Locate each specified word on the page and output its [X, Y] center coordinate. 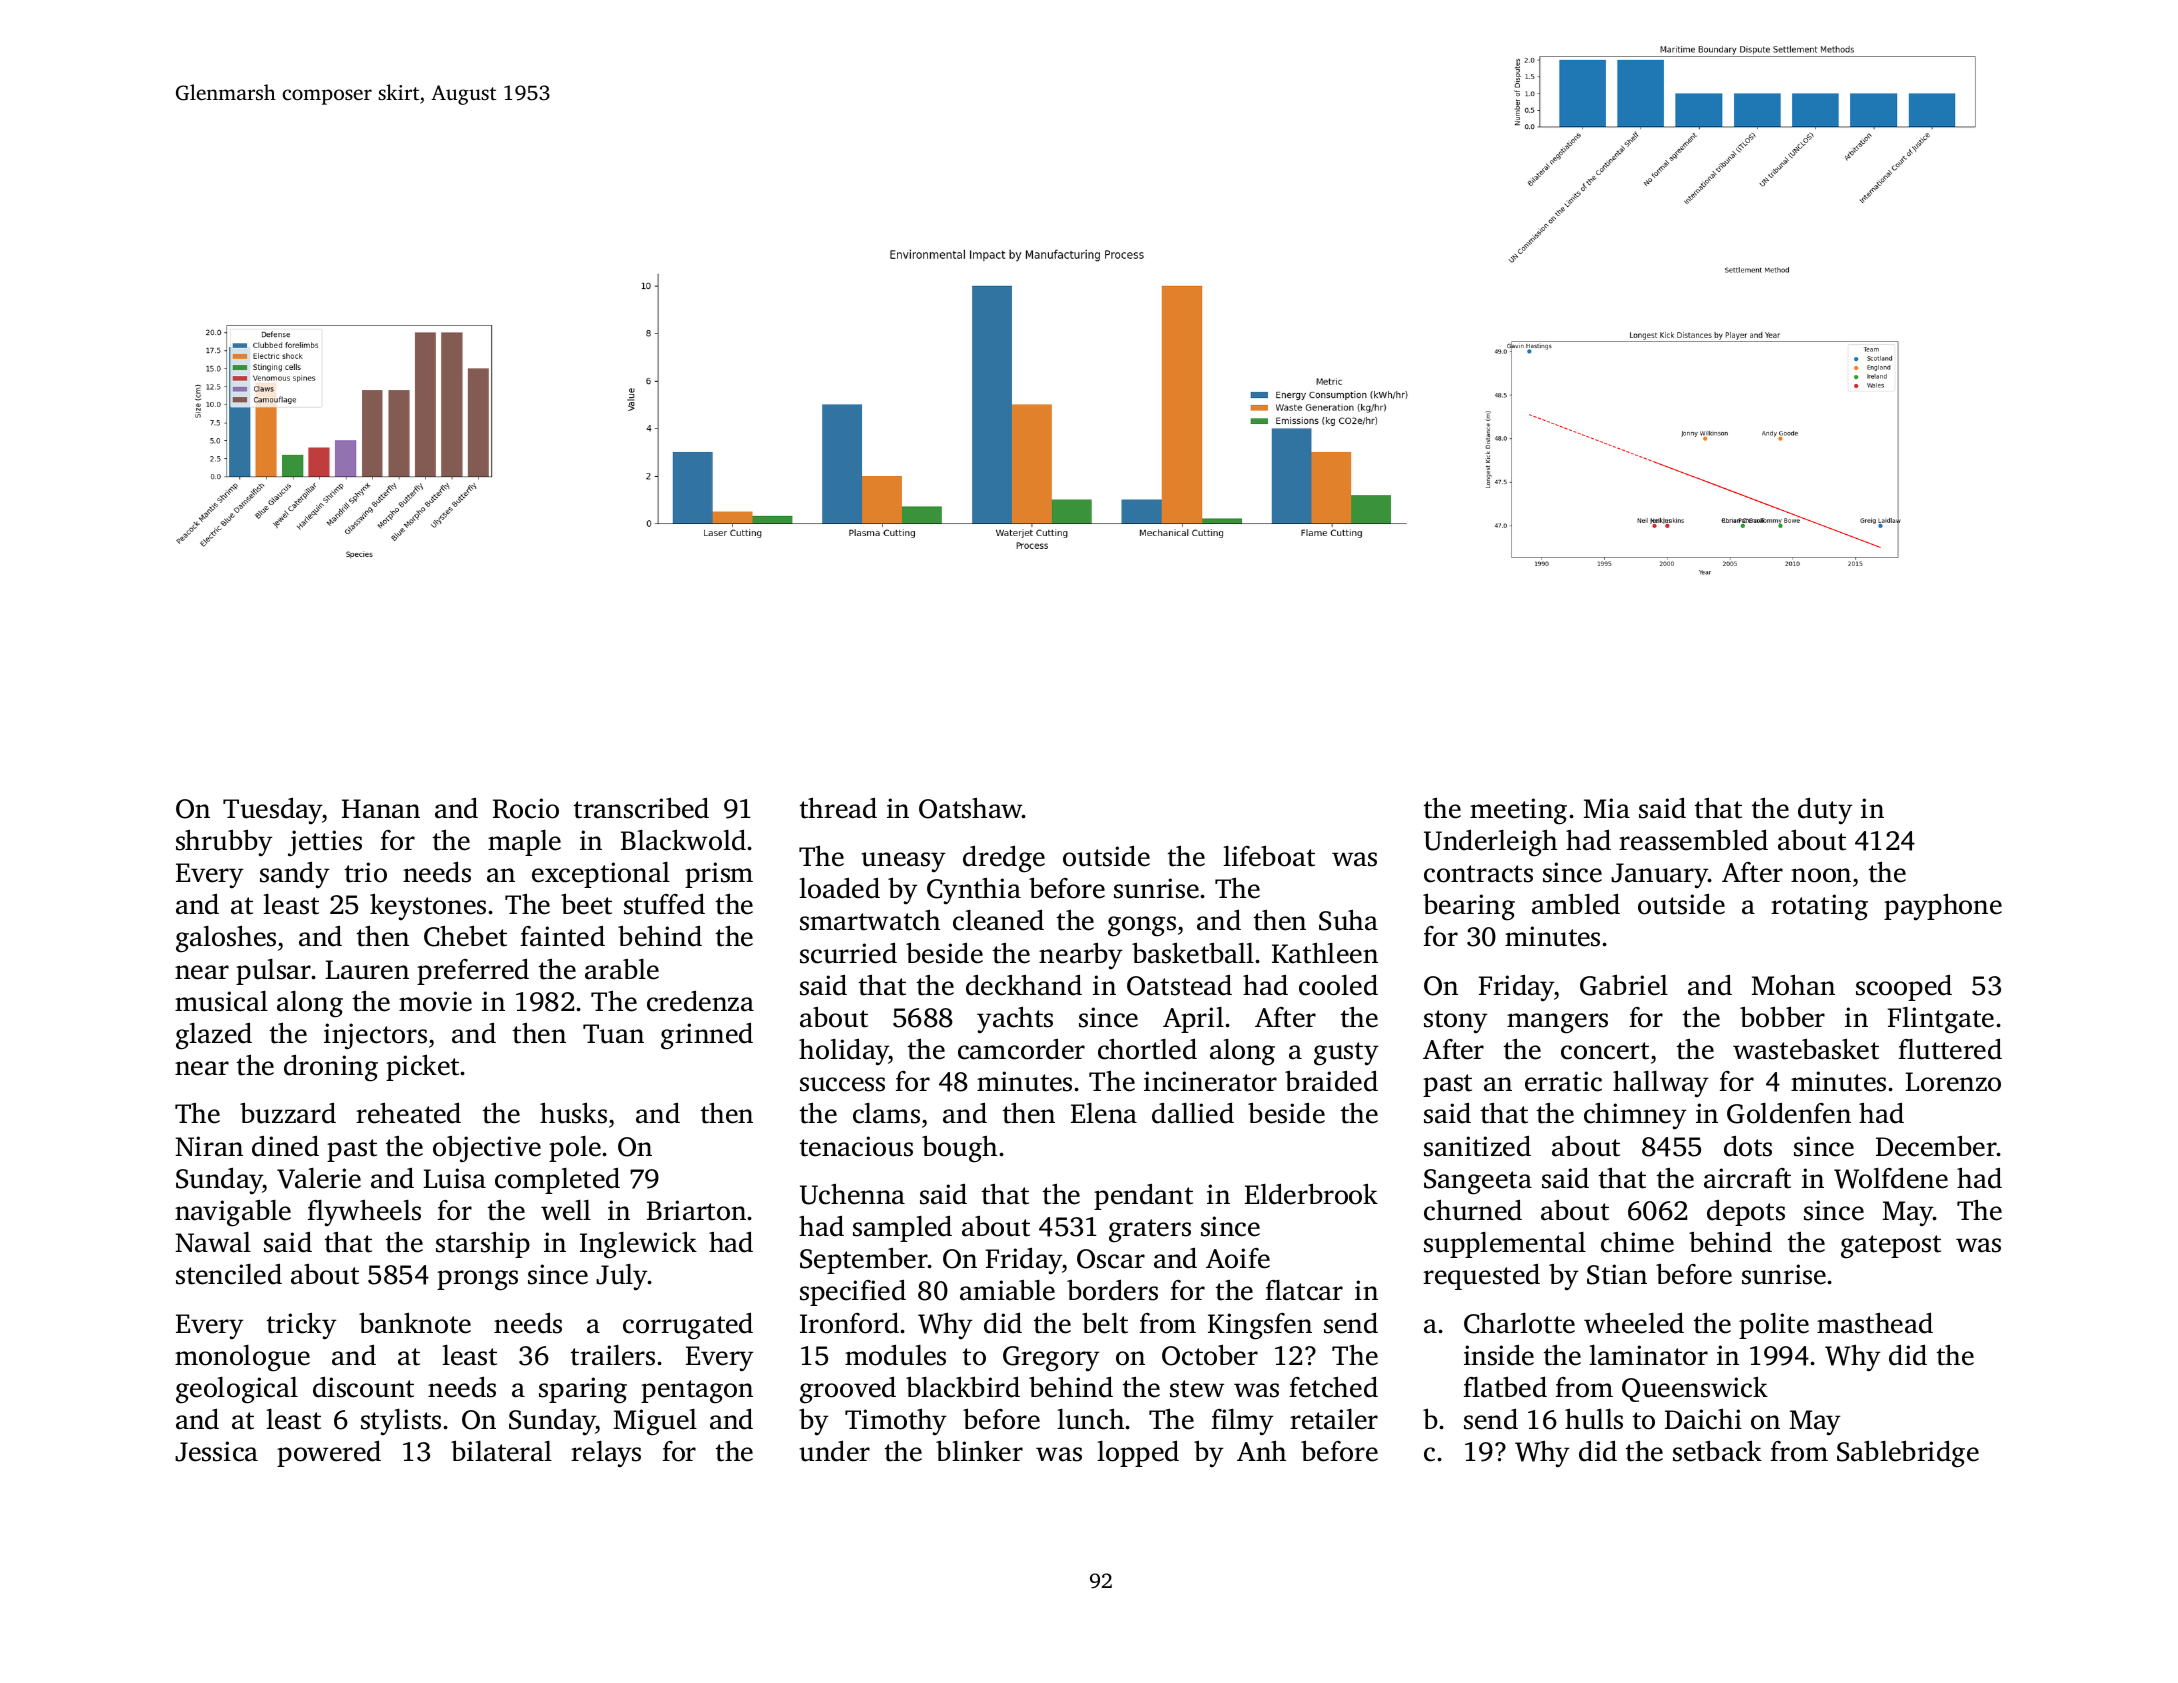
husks [573, 1113]
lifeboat [1269, 856]
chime [1637, 1242]
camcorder [1021, 1049]
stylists [401, 1422]
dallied [1193, 1113]
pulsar [274, 972]
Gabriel [1624, 985]
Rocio [526, 808]
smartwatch [870, 920]
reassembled [1693, 840]
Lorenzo [1953, 1082]
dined [285, 1146]
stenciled [229, 1274]
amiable [1007, 1290]
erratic [1563, 1081]
